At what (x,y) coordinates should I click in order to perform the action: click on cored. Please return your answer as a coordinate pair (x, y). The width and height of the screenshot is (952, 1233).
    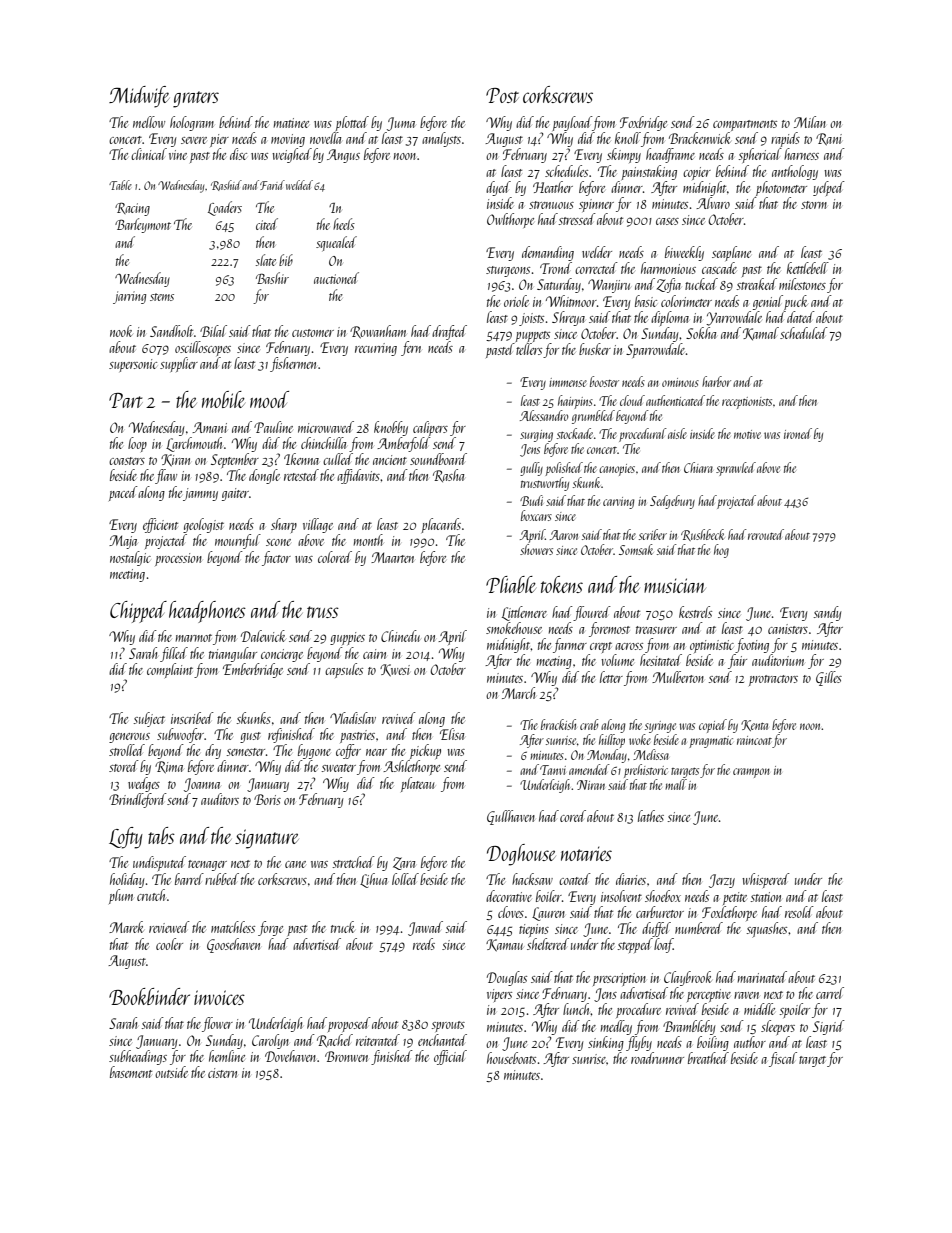
    Looking at the image, I should click on (573, 816).
